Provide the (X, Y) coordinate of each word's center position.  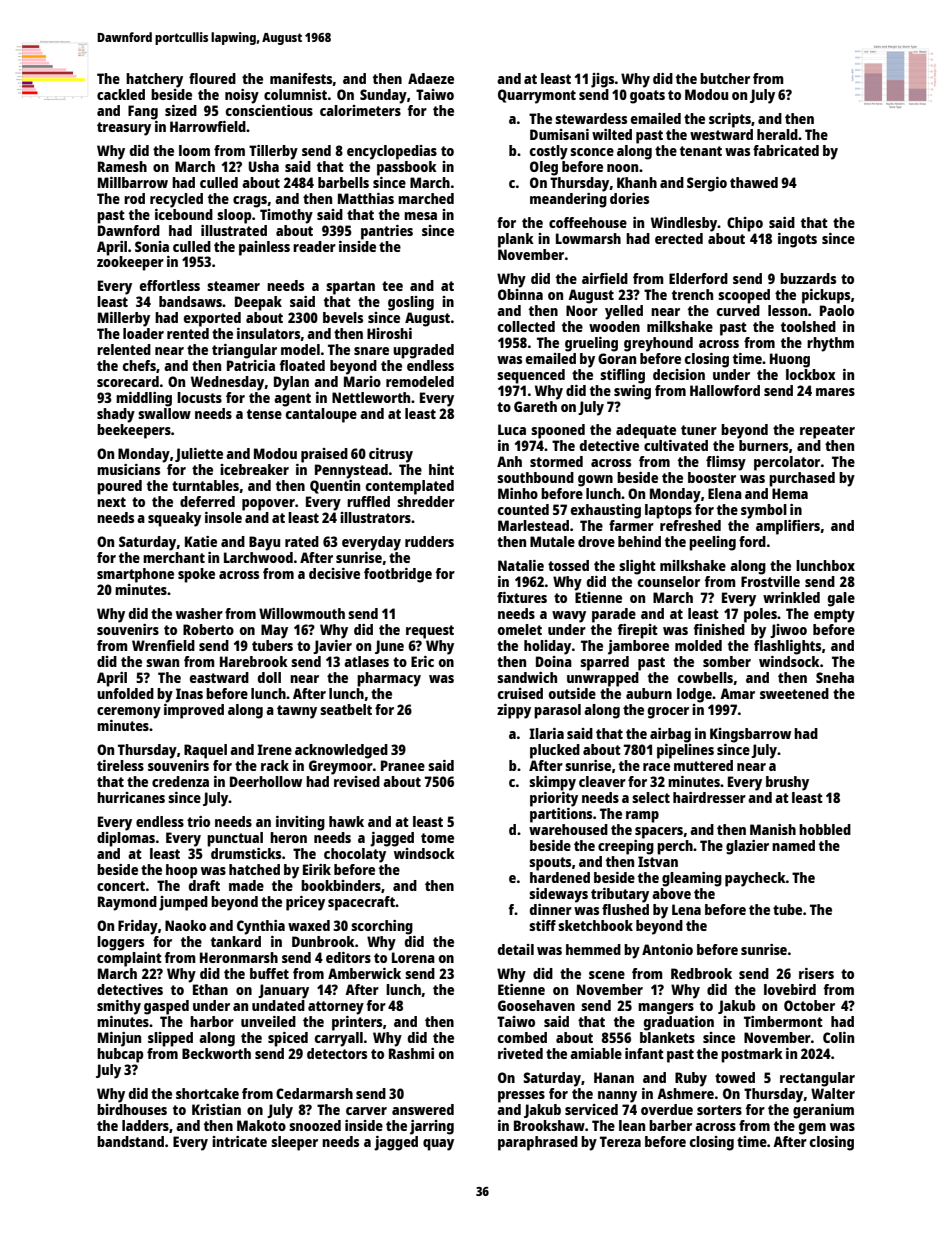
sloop (234, 216)
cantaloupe (321, 415)
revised (357, 781)
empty (834, 616)
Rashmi (411, 1053)
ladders (145, 1125)
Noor (582, 310)
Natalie (521, 565)
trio (198, 821)
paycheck (755, 879)
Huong (790, 360)
